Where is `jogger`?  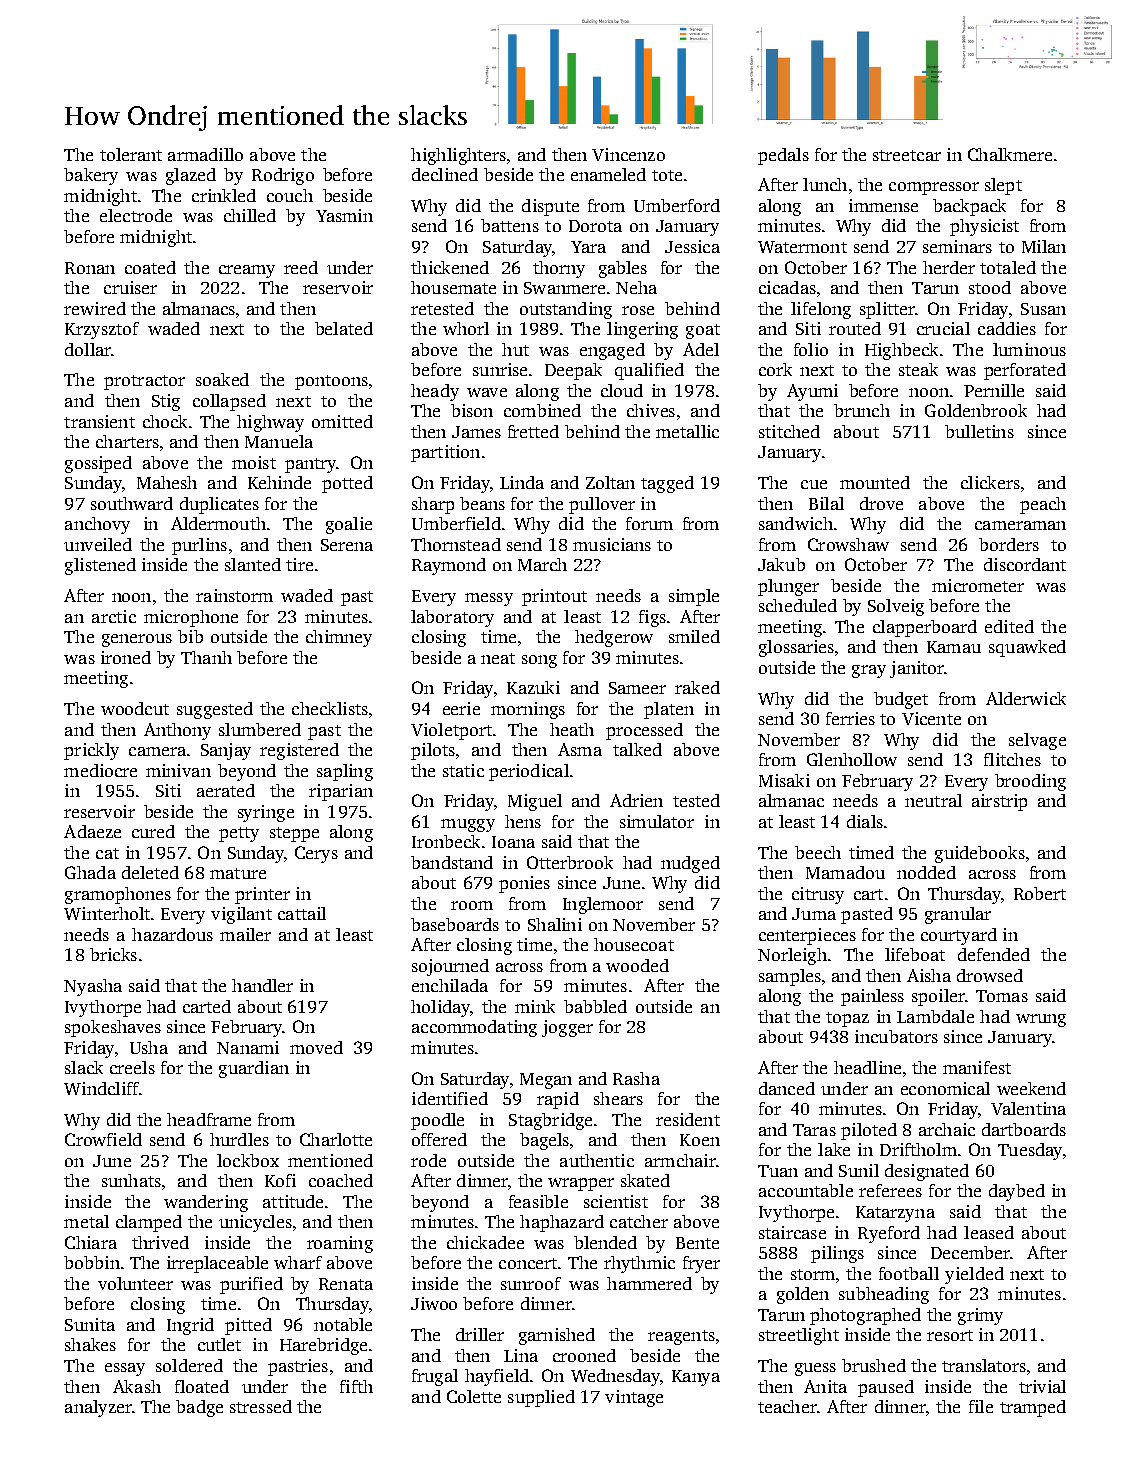 jogger is located at coordinates (567, 1028).
